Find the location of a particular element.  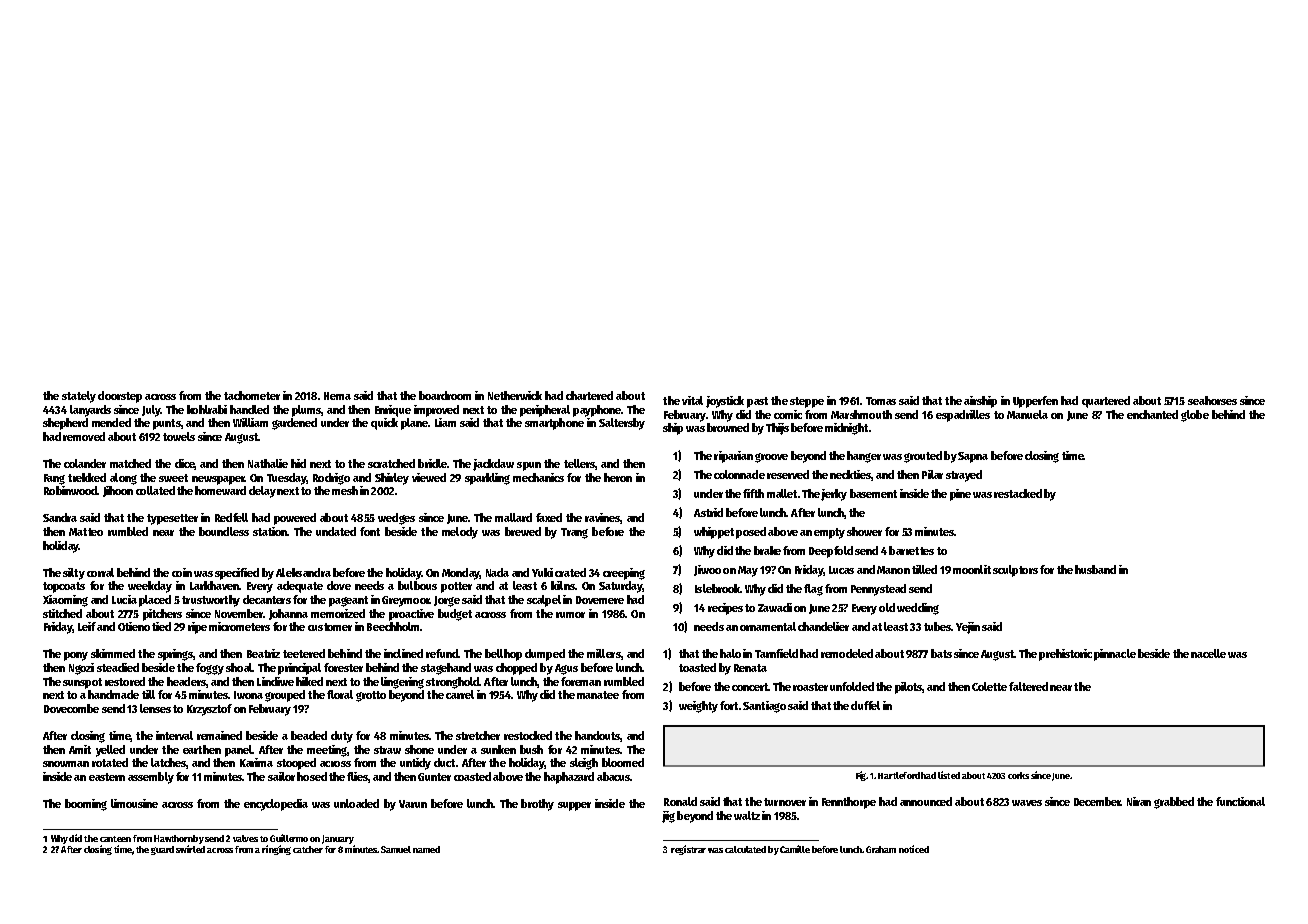

Robinwood is located at coordinates (70, 490).
